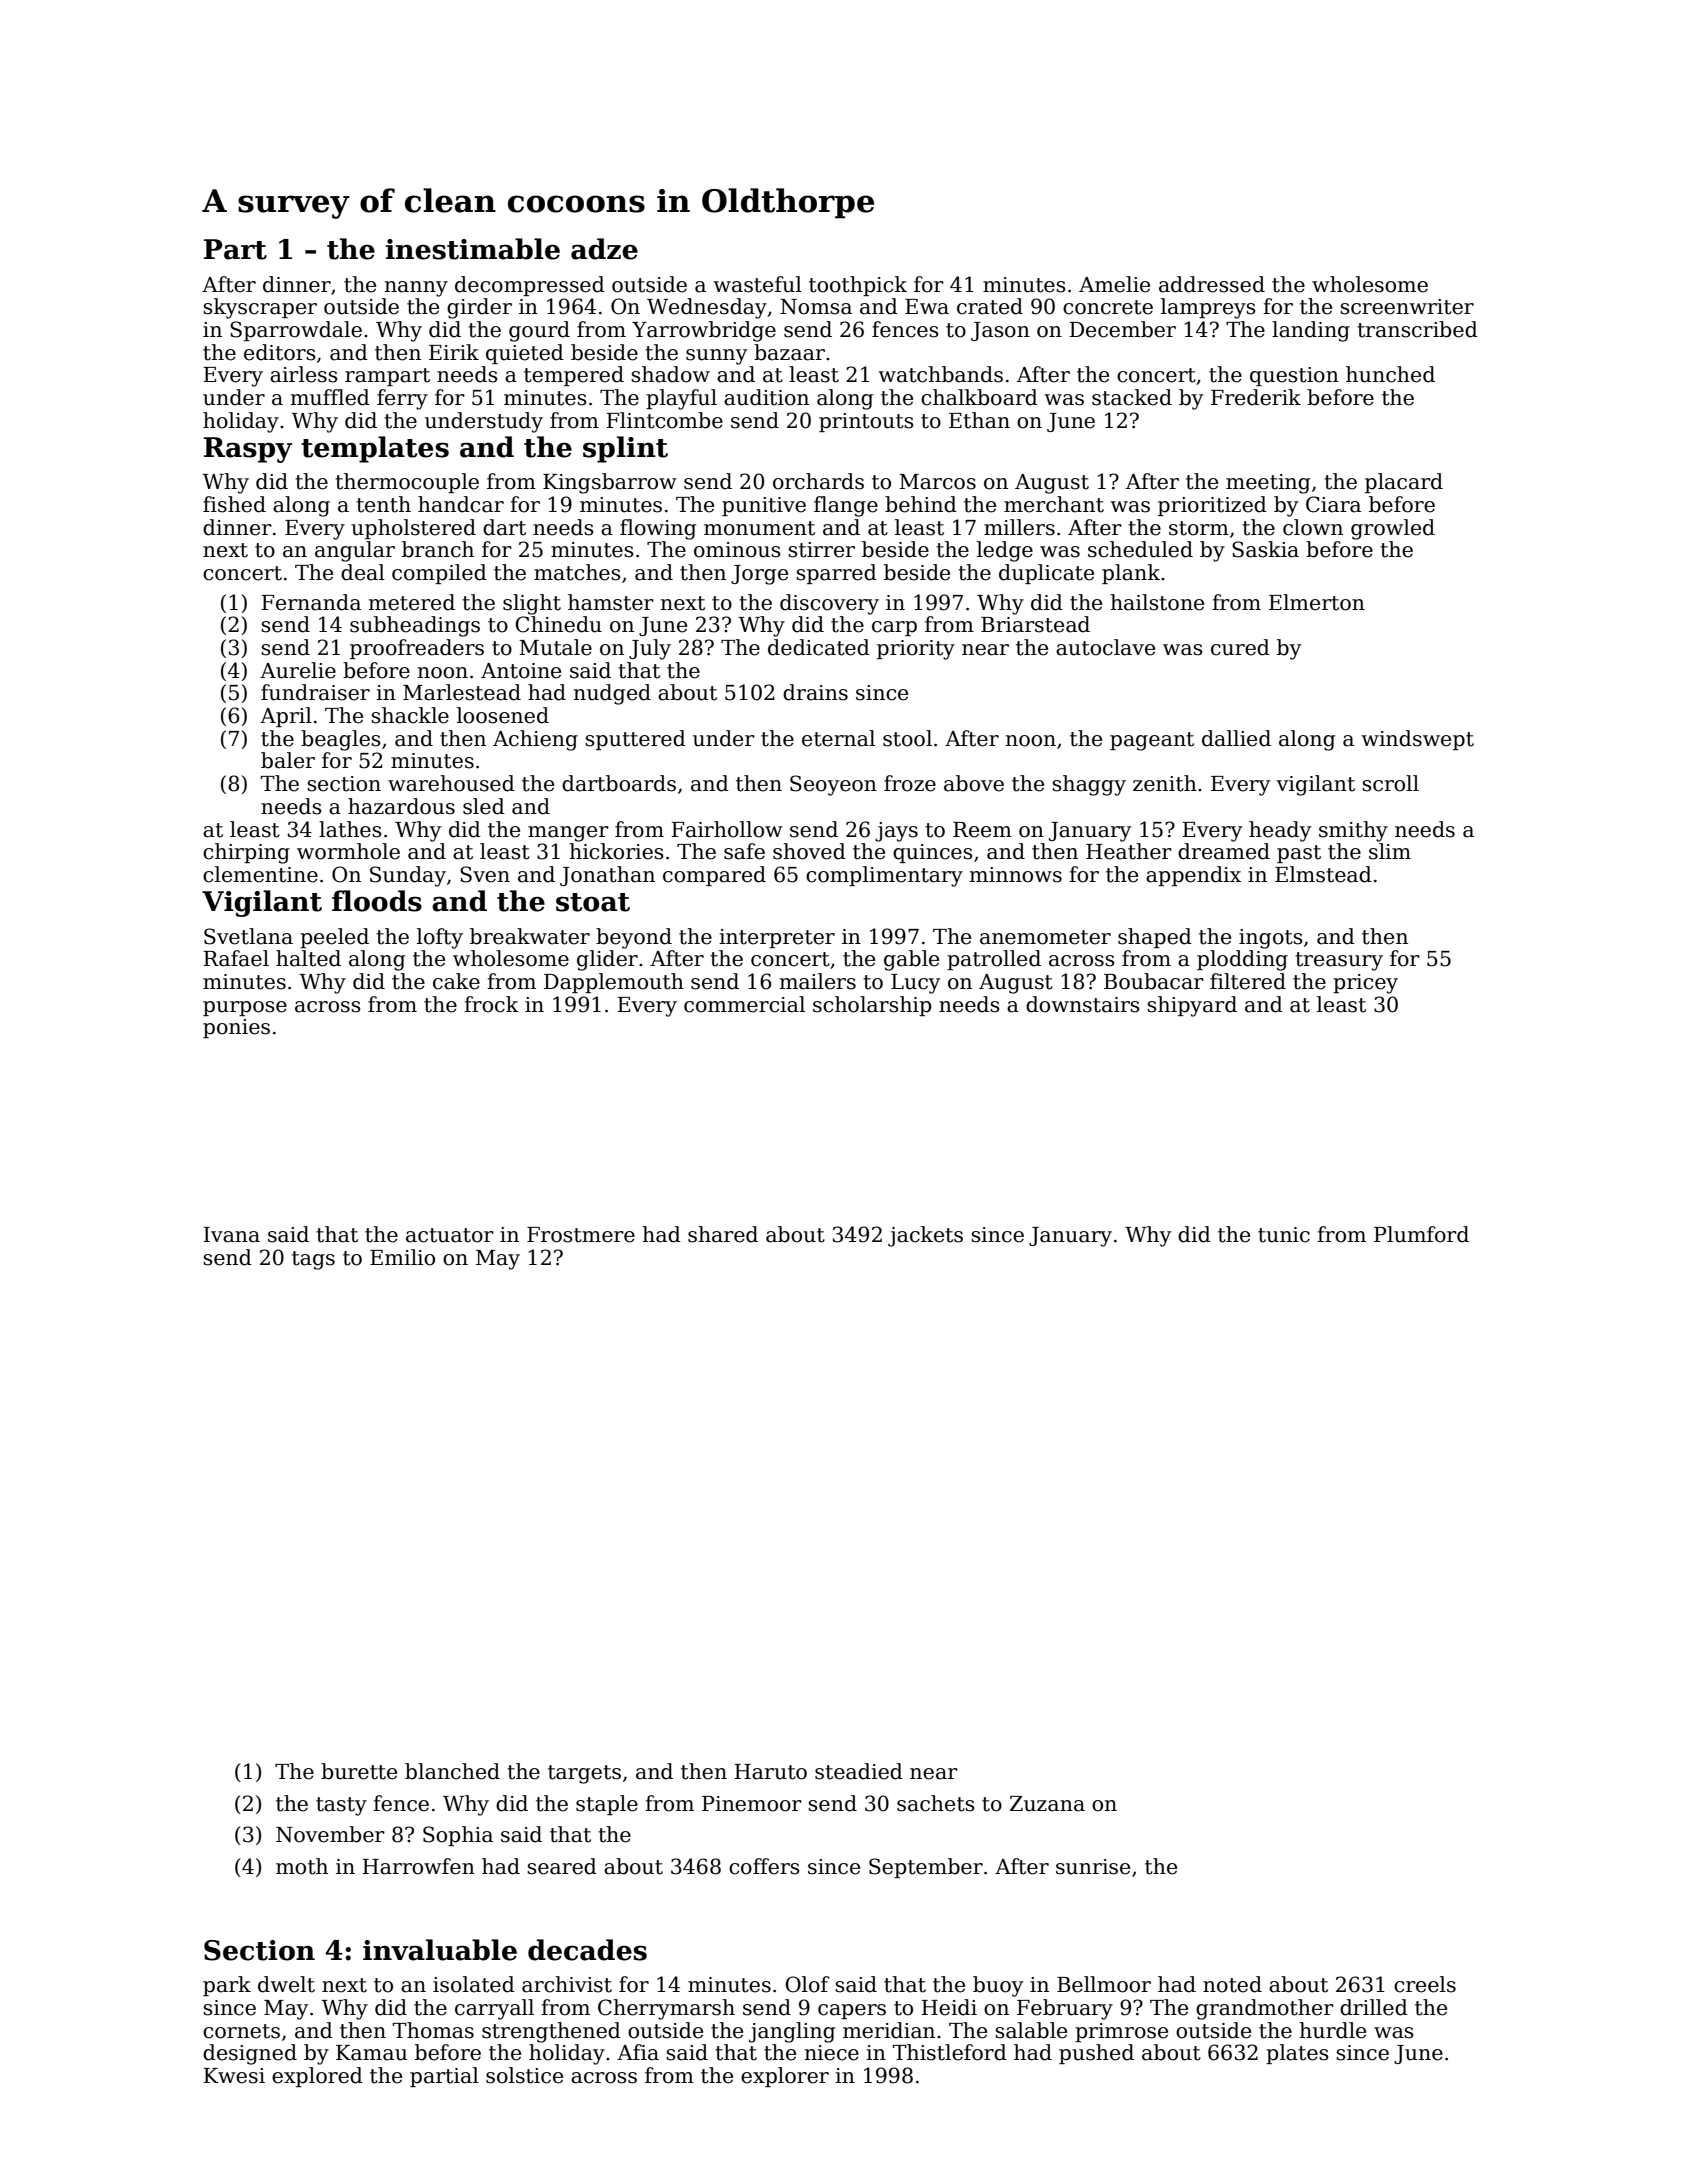  What do you see at coordinates (1365, 984) in the screenshot?
I see `pricey` at bounding box center [1365, 984].
